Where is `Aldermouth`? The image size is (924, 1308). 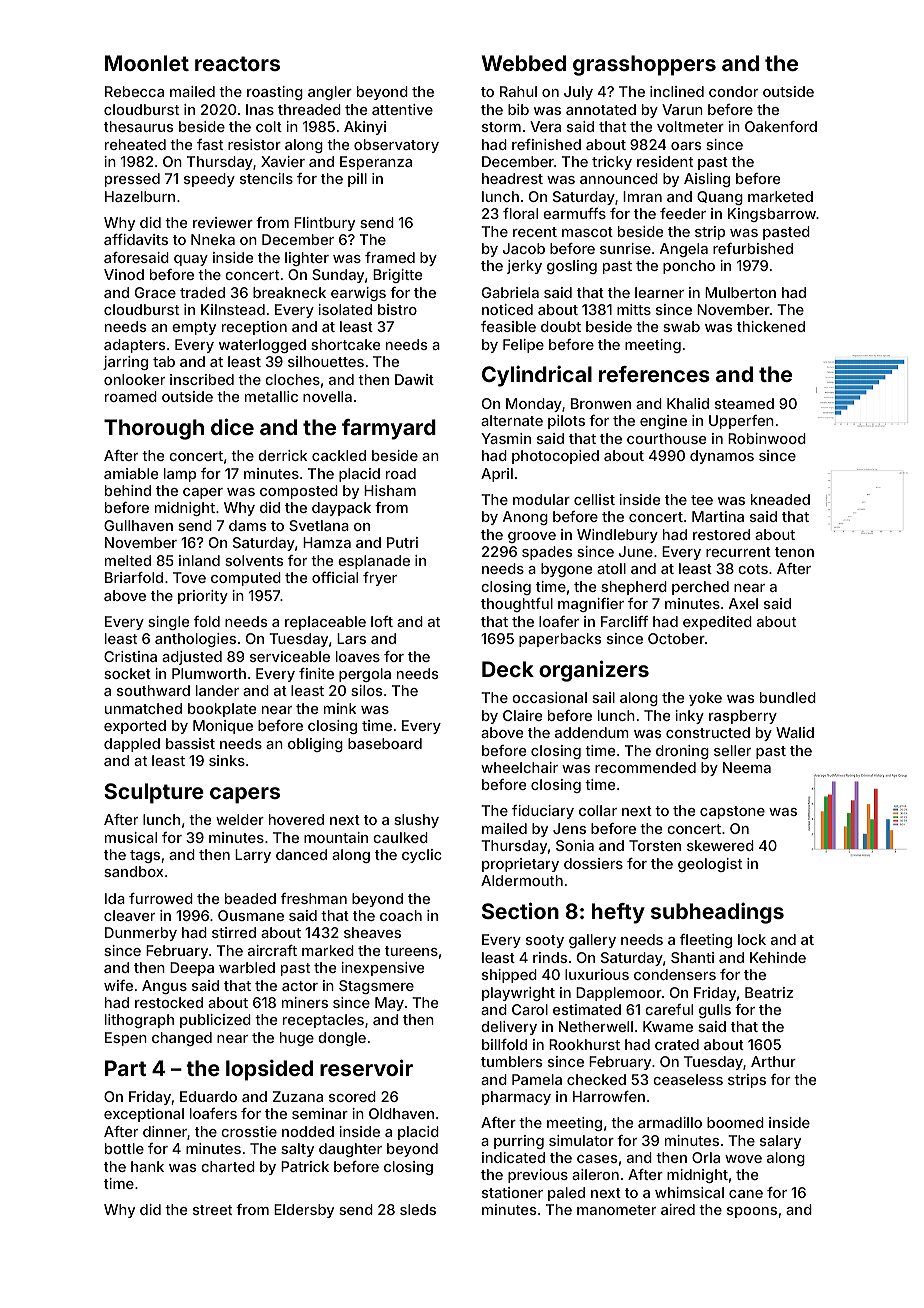
Aldermouth is located at coordinates (522, 880).
